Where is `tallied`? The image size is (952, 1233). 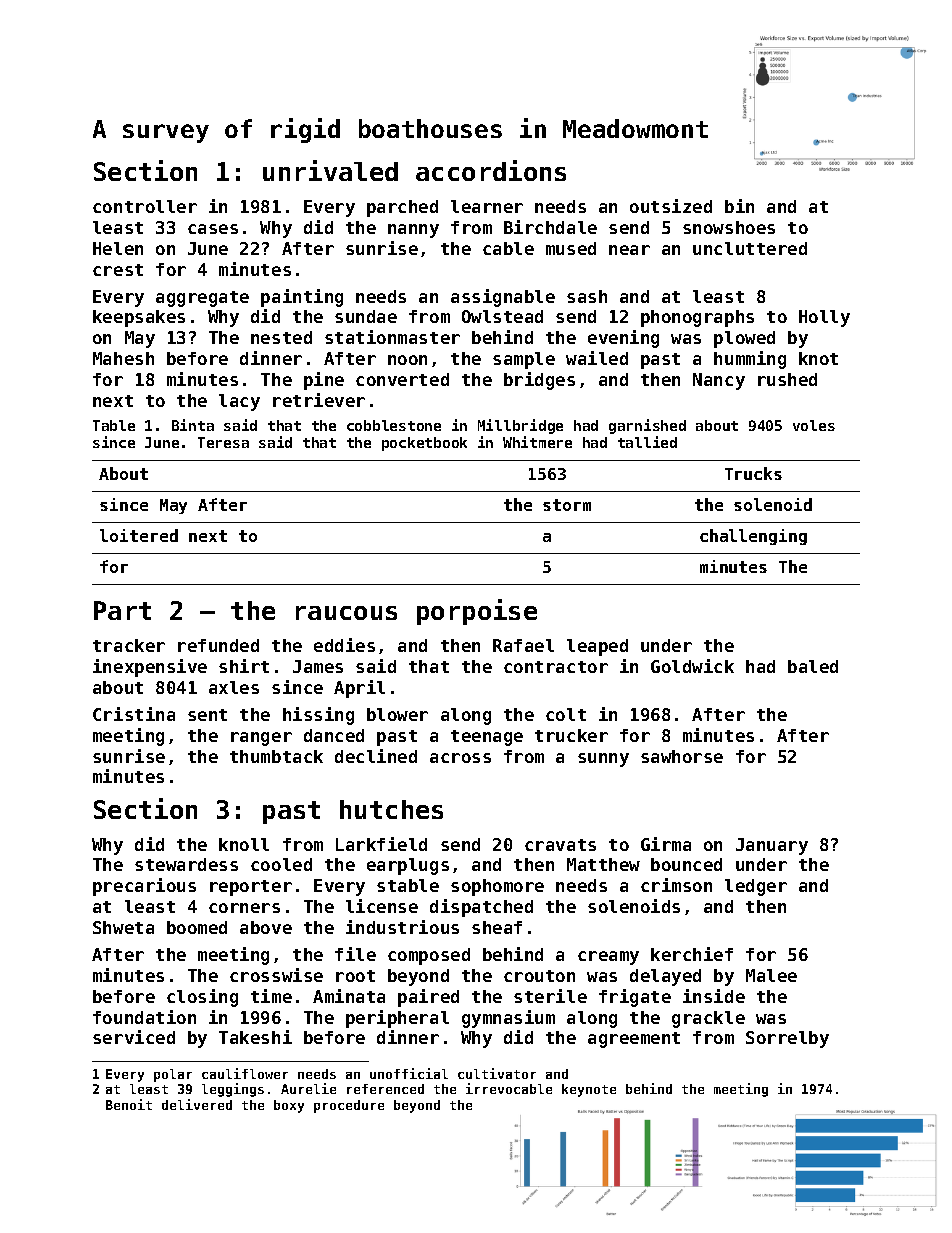
tallied is located at coordinates (647, 442).
